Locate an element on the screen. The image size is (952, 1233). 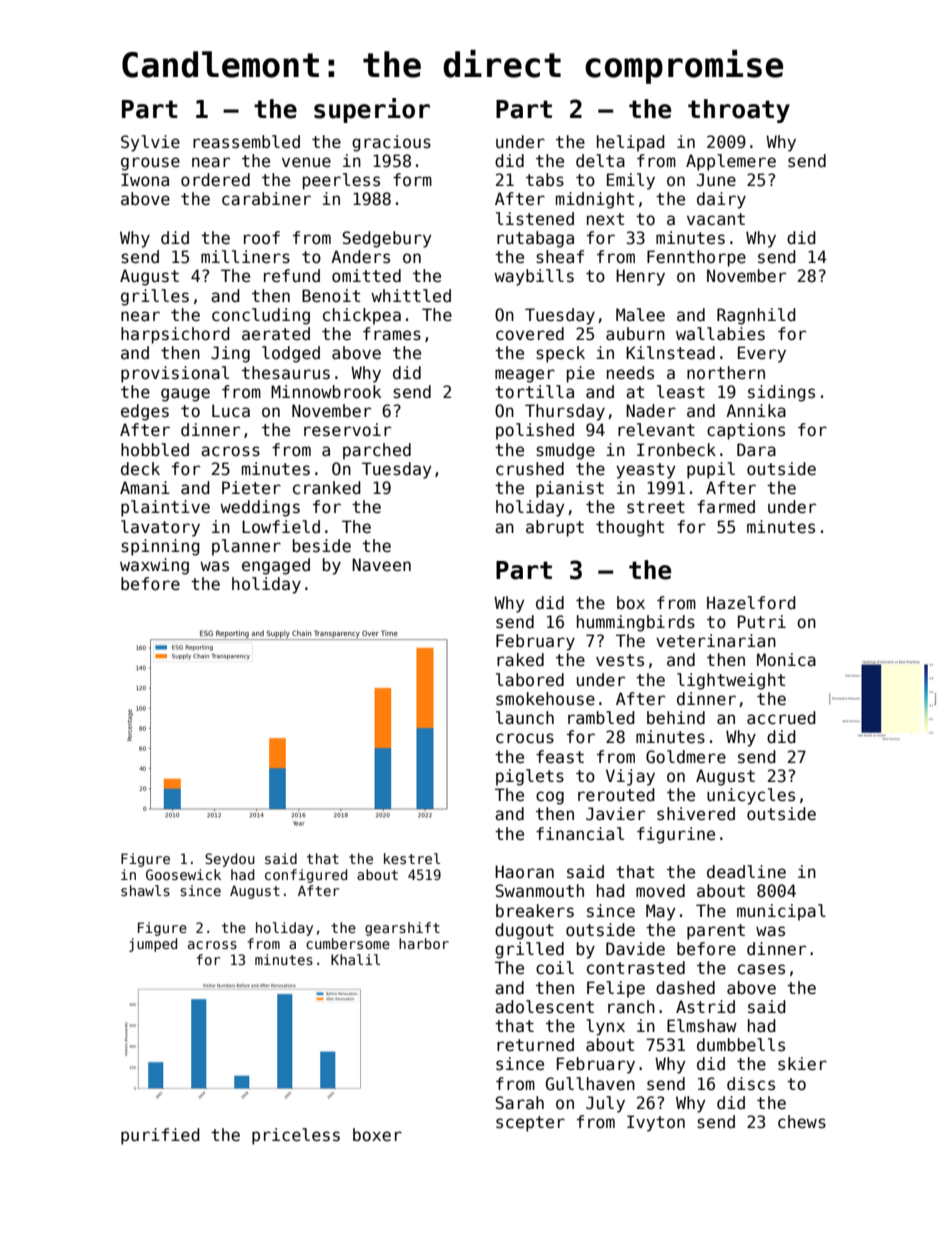
venue is located at coordinates (306, 162).
